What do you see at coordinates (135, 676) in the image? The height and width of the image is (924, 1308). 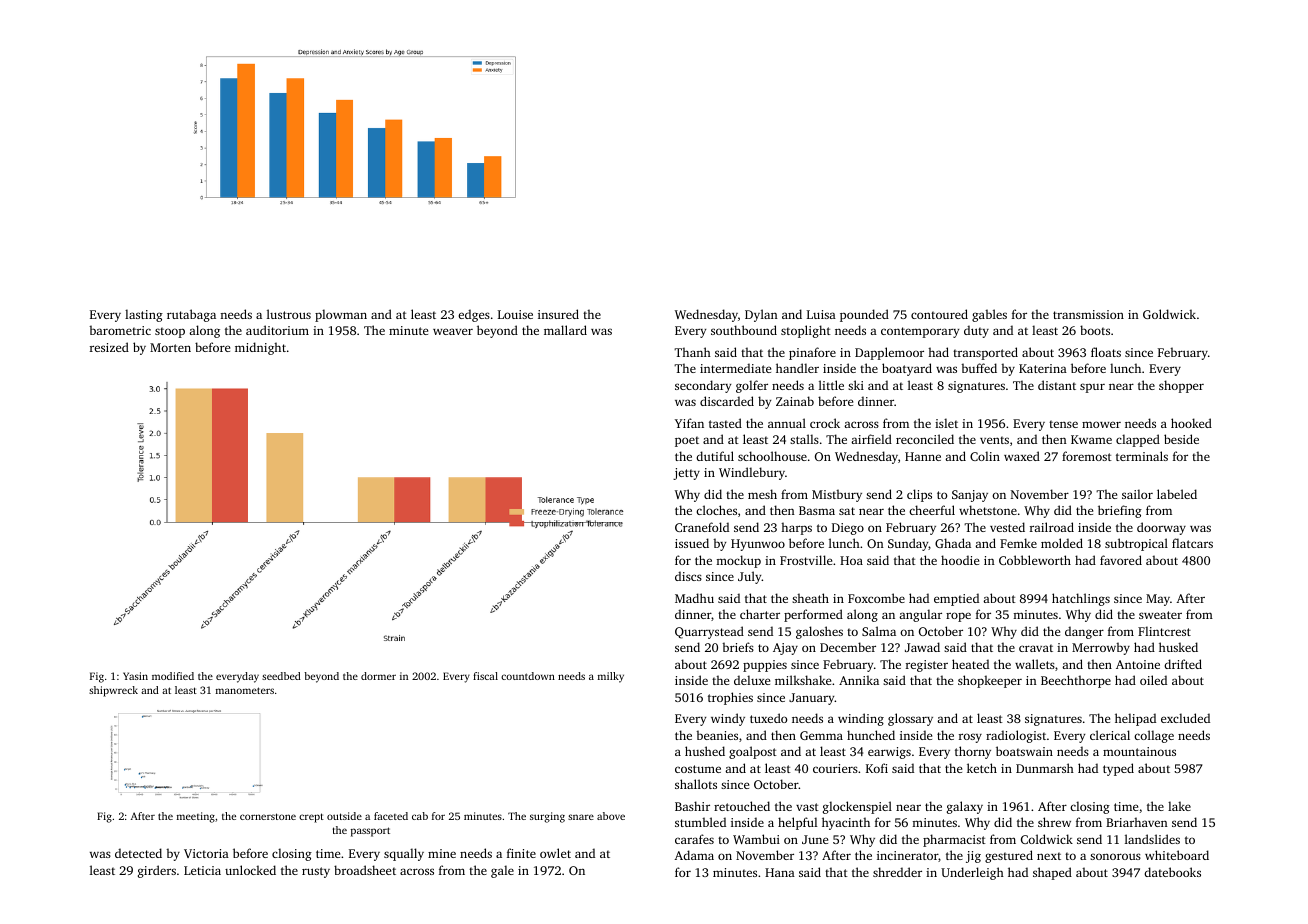 I see `Yasin` at bounding box center [135, 676].
